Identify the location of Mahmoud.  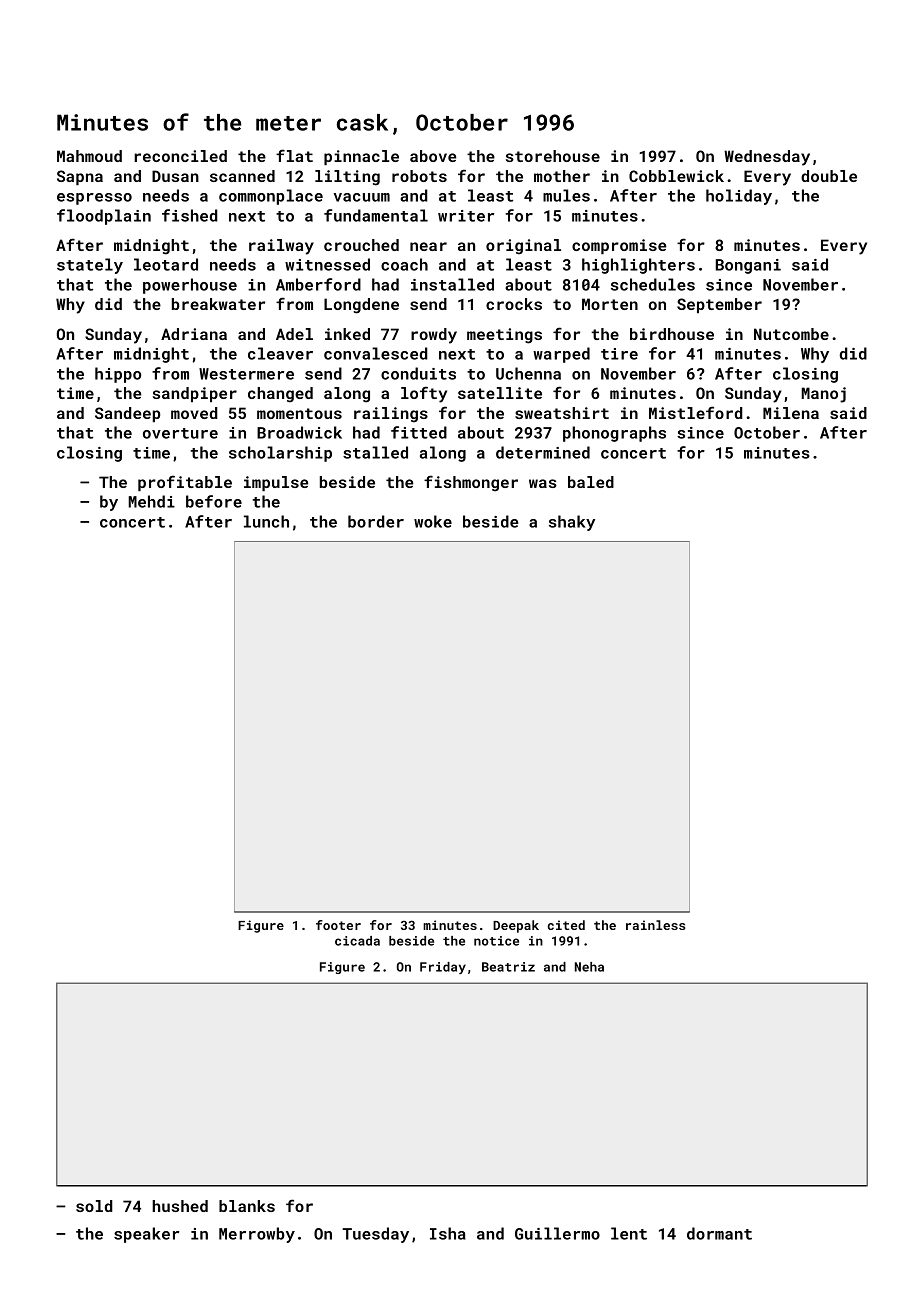
(89, 156).
